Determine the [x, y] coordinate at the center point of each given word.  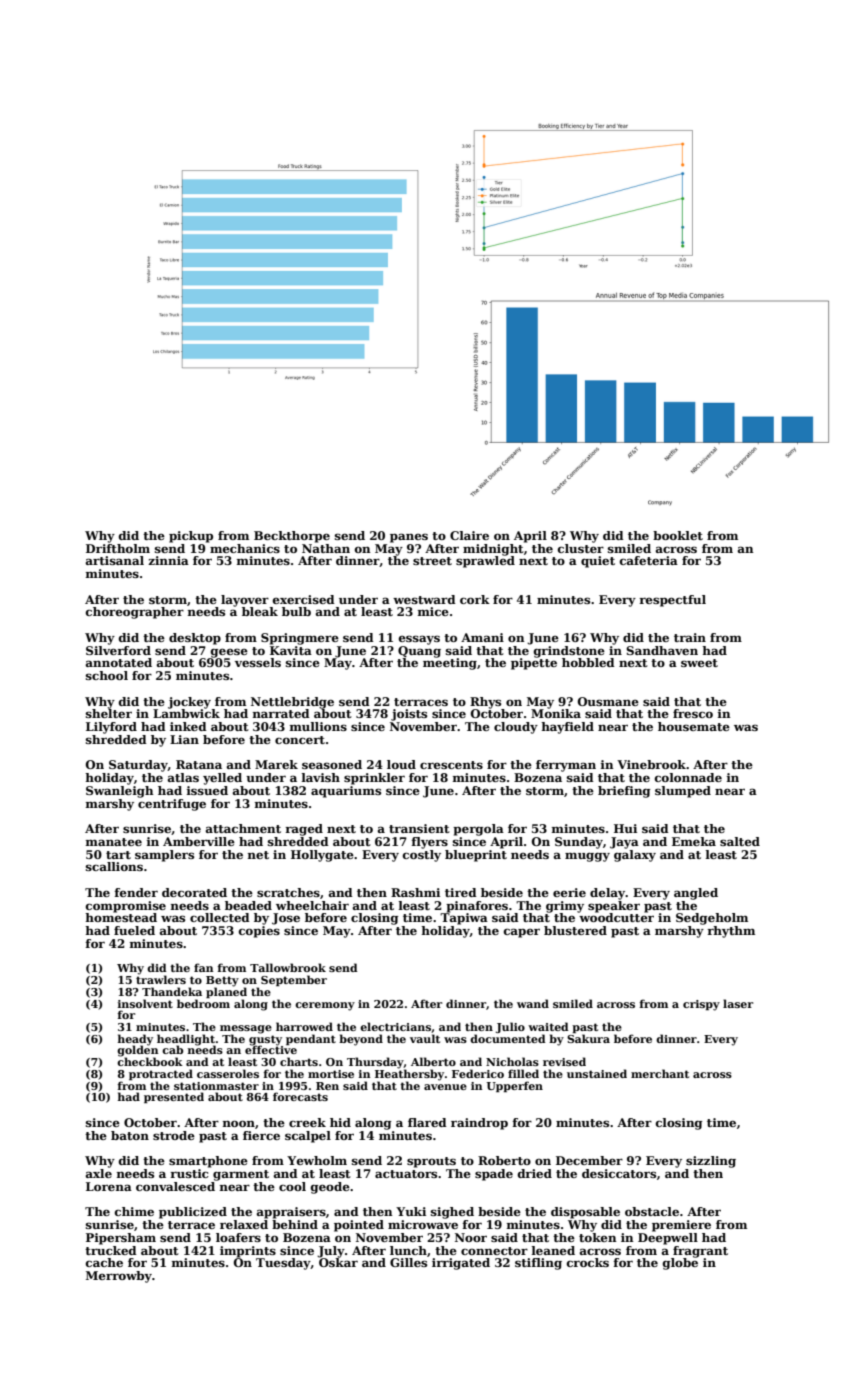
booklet [678, 535]
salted [740, 841]
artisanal [115, 560]
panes [409, 538]
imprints [248, 1252]
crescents [451, 765]
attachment [243, 828]
